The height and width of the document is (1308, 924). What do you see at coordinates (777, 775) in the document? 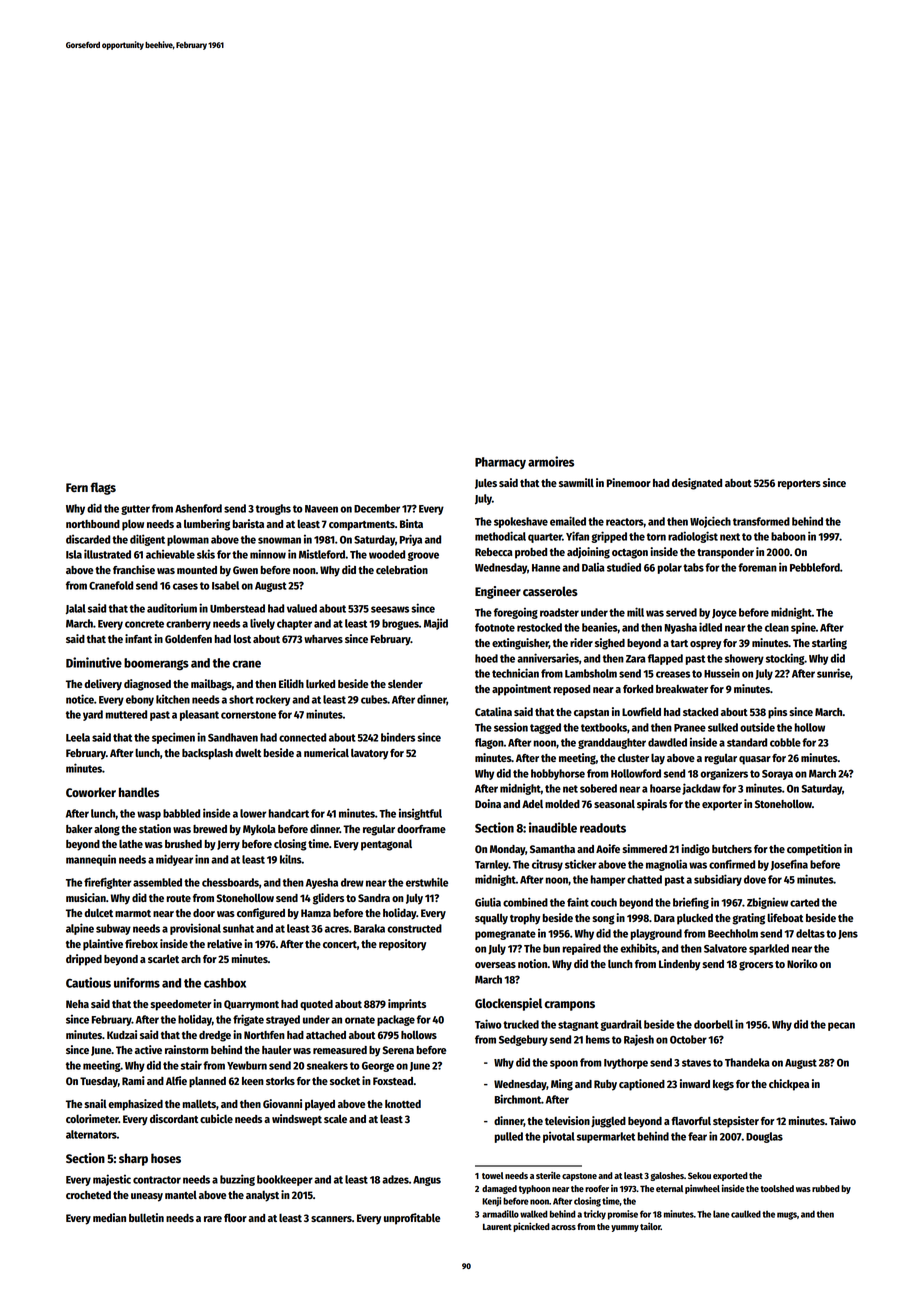
I see `Soraya` at bounding box center [777, 775].
